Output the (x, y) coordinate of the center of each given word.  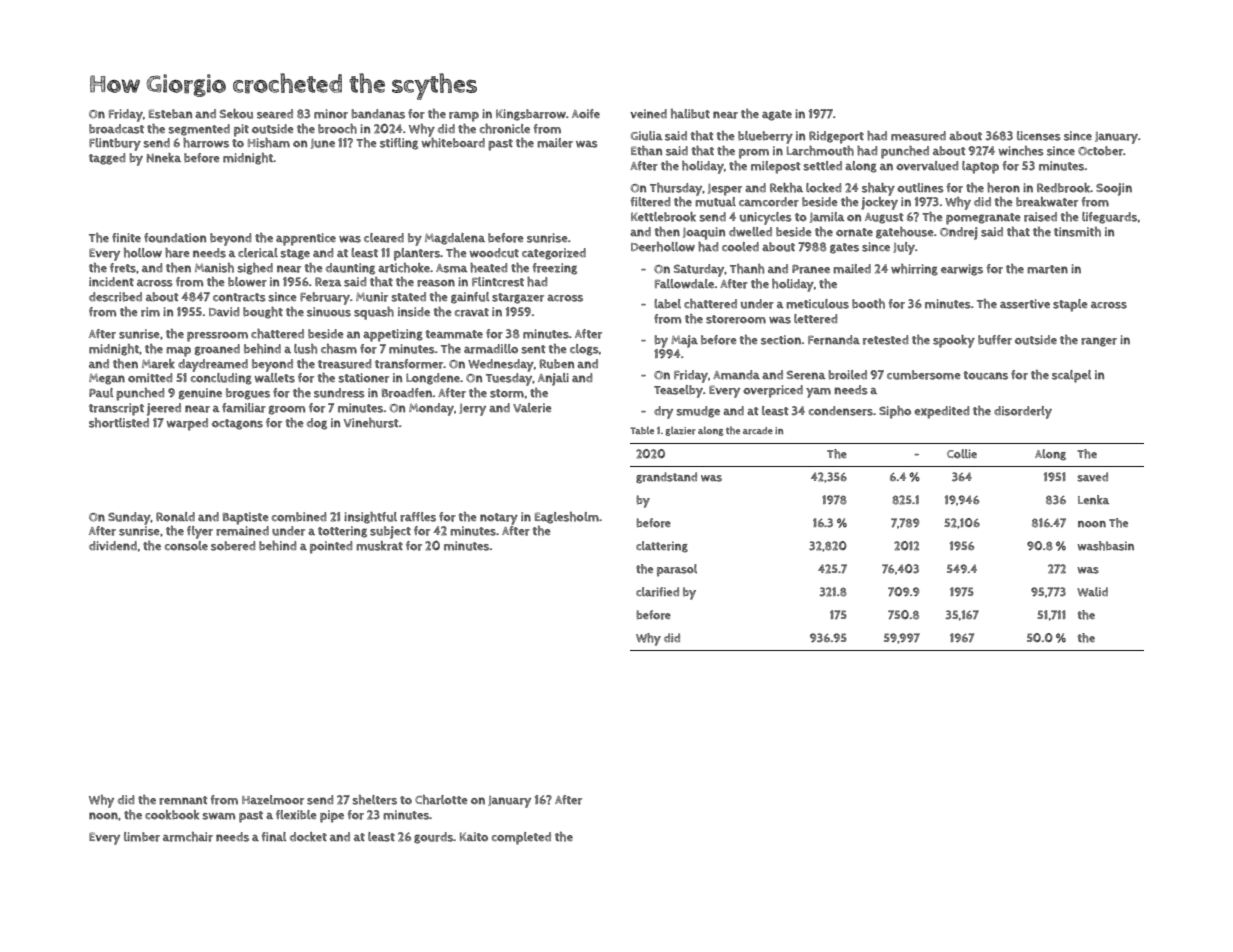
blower (247, 282)
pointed (331, 547)
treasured (344, 364)
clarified (657, 592)
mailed (852, 269)
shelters (374, 800)
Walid (1092, 592)
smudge (698, 412)
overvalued (927, 166)
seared (275, 114)
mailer (555, 143)
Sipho (895, 412)
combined (299, 517)
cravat (472, 312)
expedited (941, 412)
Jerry (472, 410)
